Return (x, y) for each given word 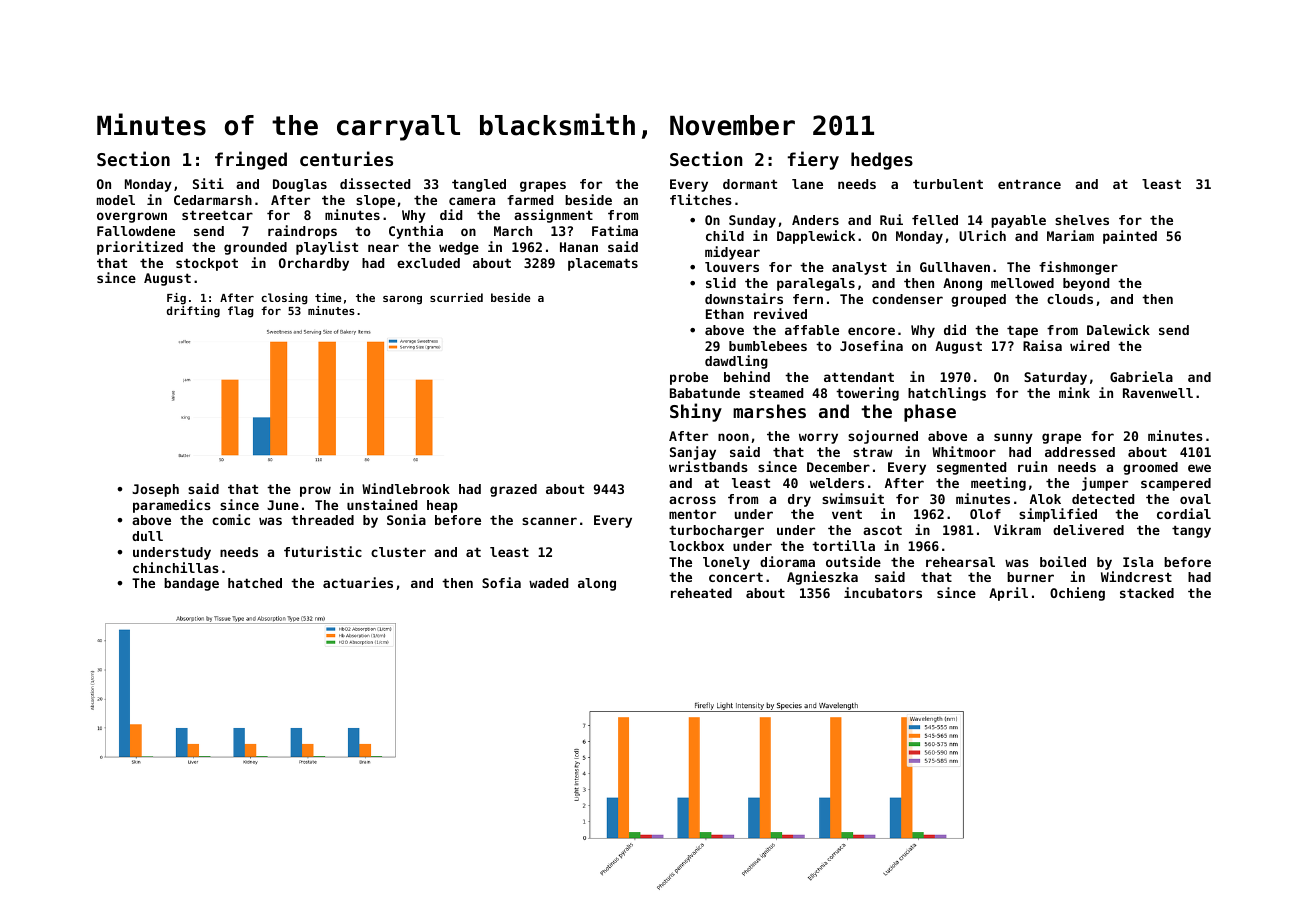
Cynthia (416, 232)
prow (315, 491)
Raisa (1042, 345)
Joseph (155, 490)
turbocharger (716, 531)
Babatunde (705, 393)
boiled (1063, 561)
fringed (251, 160)
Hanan (579, 247)
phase (930, 413)
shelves (1082, 220)
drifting (193, 312)
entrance (1029, 184)
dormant (750, 184)
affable (812, 330)
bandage (191, 584)
